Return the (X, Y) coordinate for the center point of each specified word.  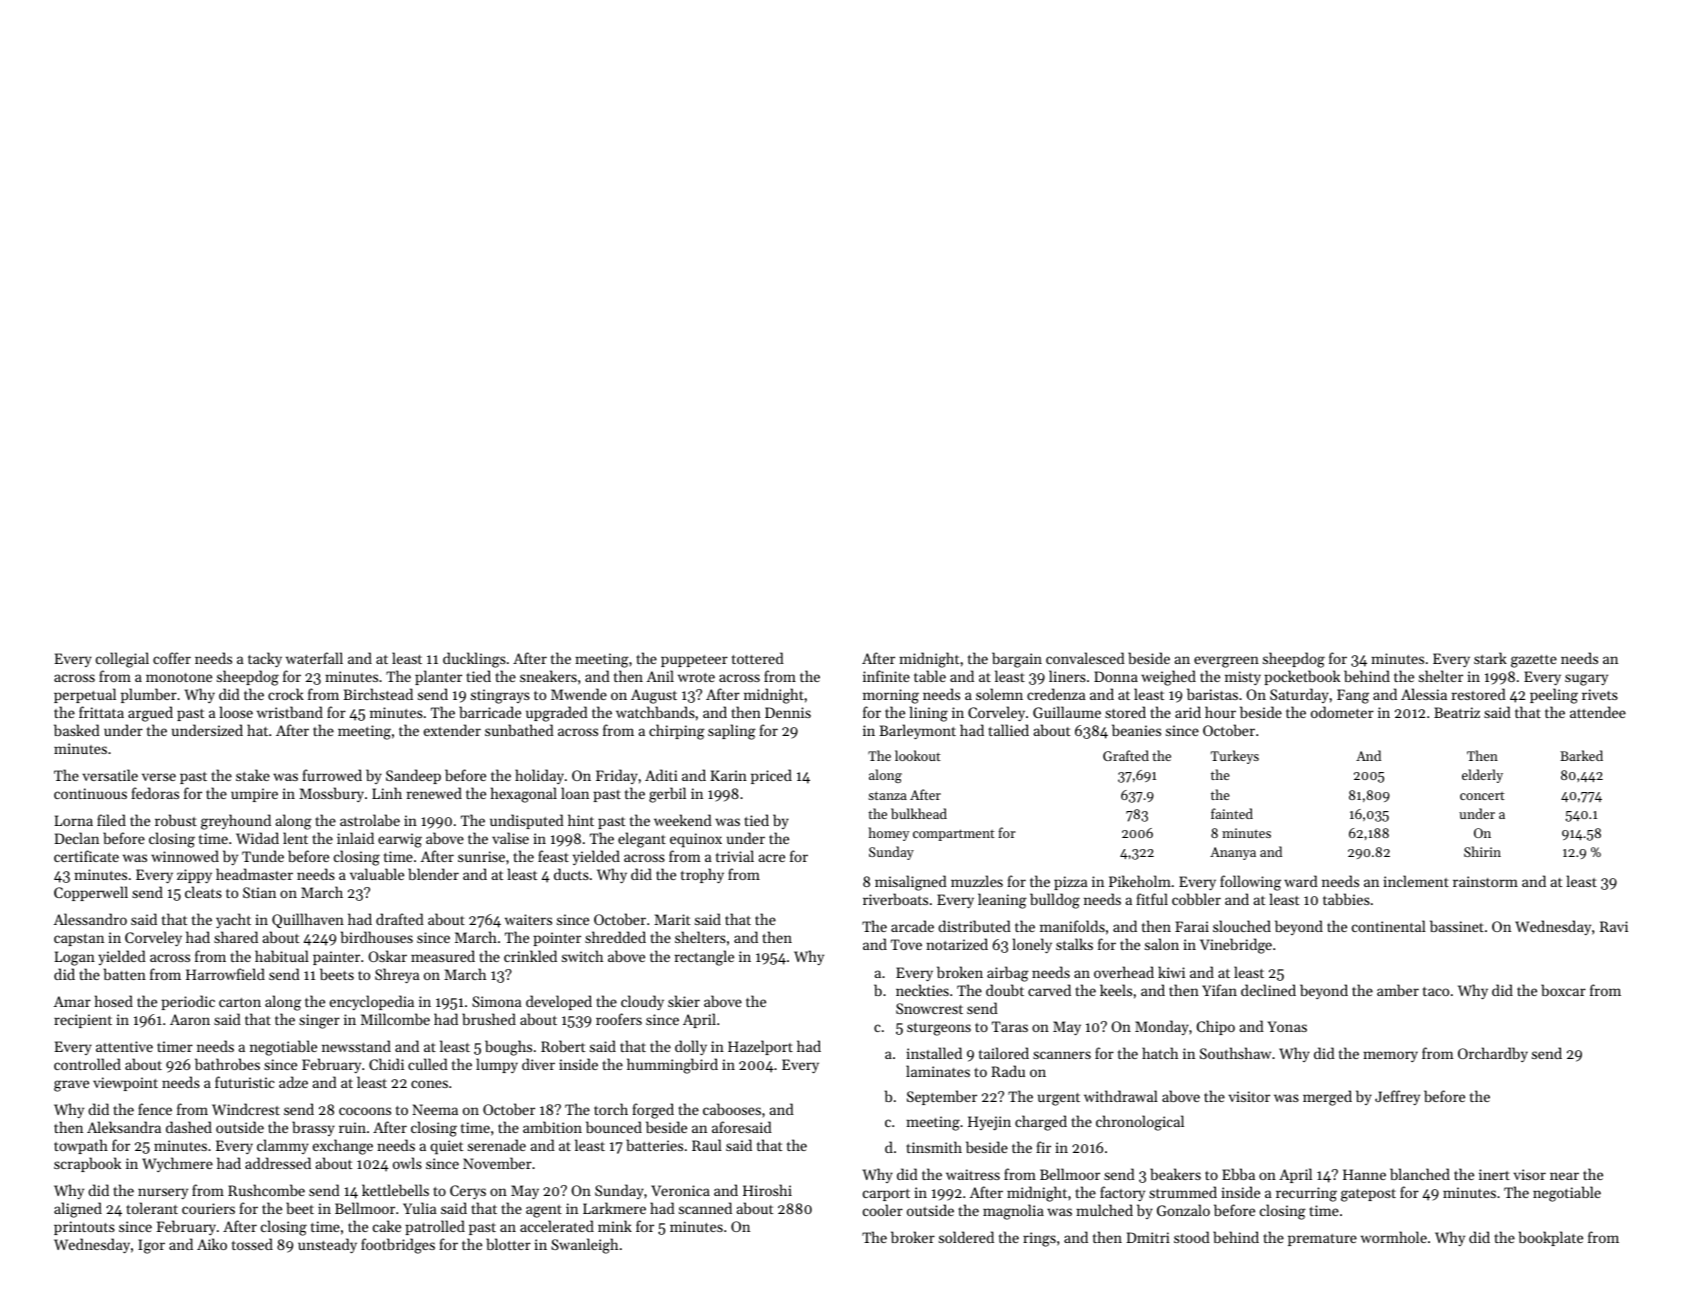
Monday (1162, 1027)
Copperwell (91, 893)
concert (1482, 796)
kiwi (1171, 972)
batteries (654, 1145)
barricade (490, 712)
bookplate (1551, 1238)
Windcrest (246, 1109)
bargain (1017, 660)
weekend (683, 820)
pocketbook (1302, 677)
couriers (208, 1208)
